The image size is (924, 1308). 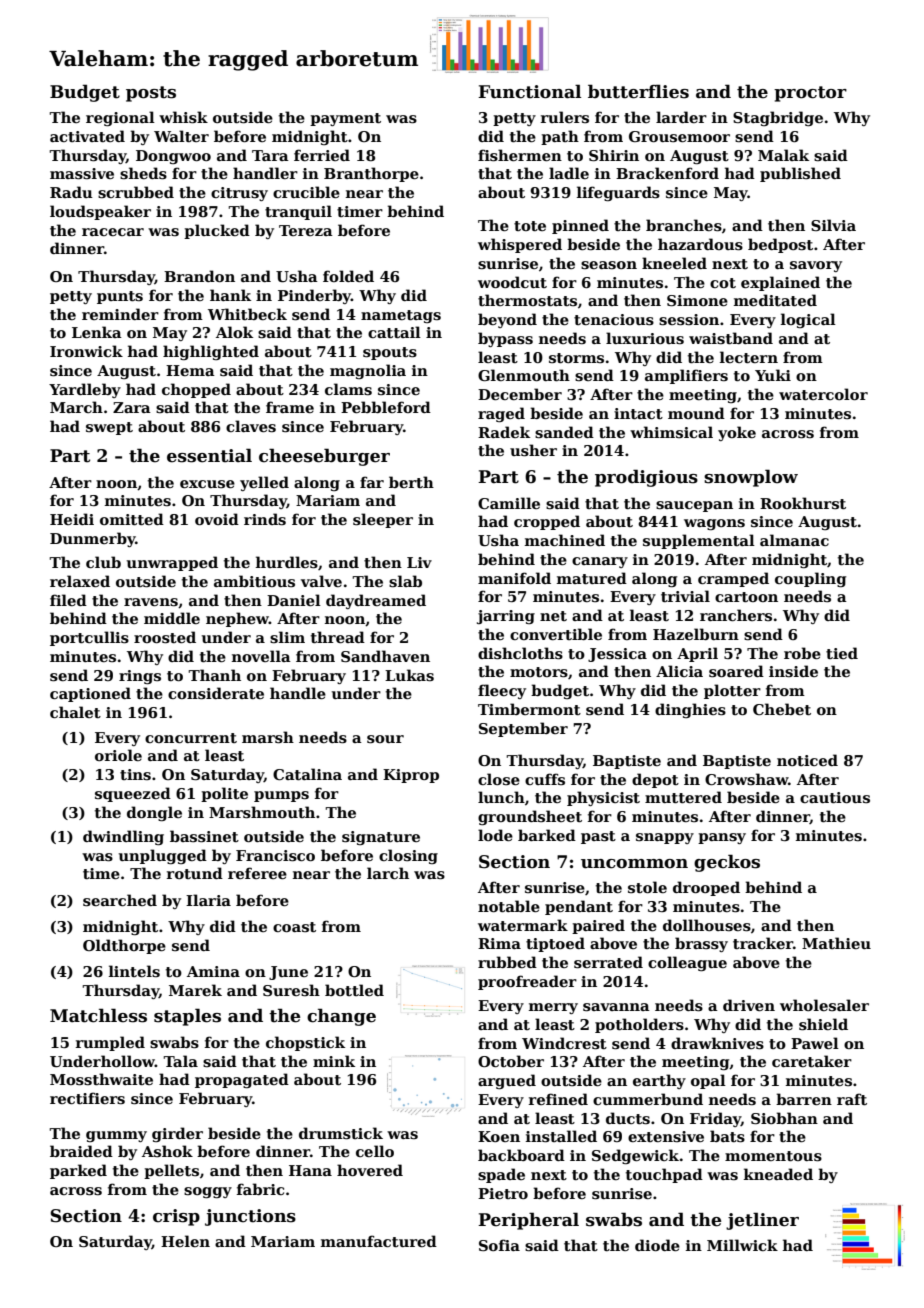 I want to click on highlighted, so click(x=211, y=352).
